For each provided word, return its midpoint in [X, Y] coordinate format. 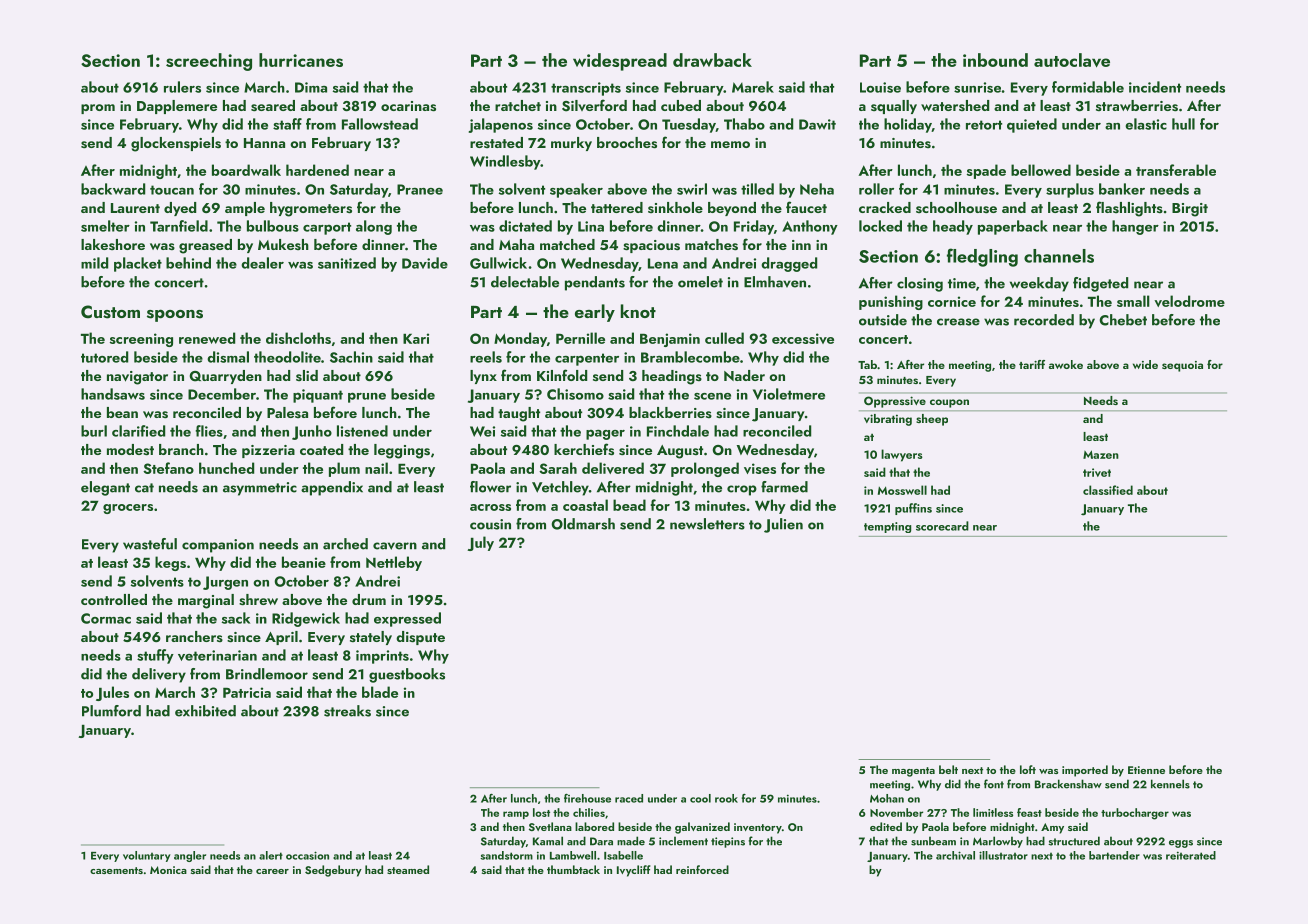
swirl [692, 189]
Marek [753, 87]
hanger [1135, 227]
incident [1155, 87]
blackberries [670, 412]
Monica [168, 870]
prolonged [705, 469]
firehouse [587, 798]
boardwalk [246, 170]
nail [376, 468]
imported [1085, 771]
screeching [209, 62]
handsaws [113, 394]
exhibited [205, 711]
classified [1108, 490]
